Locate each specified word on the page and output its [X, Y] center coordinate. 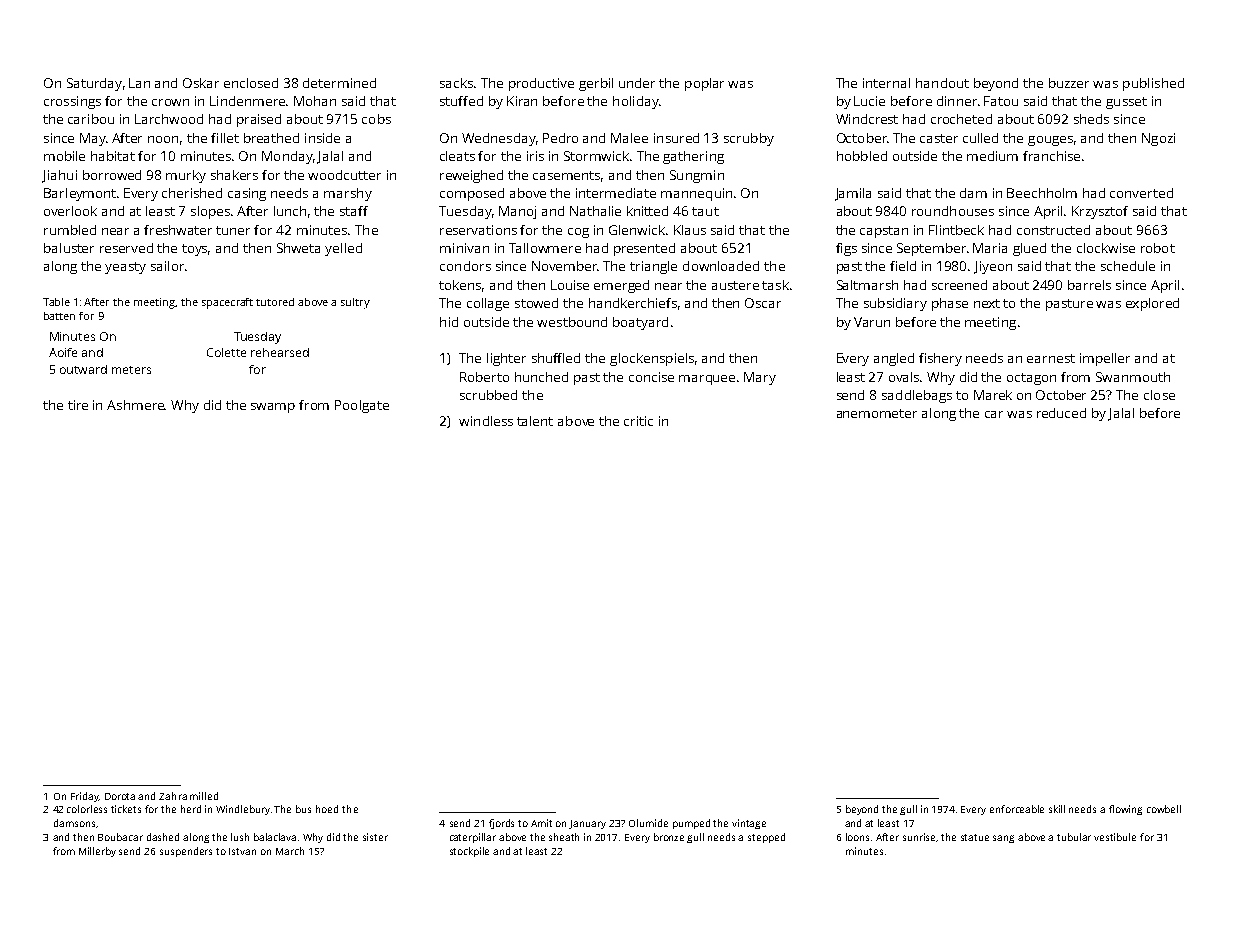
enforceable [1017, 809]
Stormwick [596, 156]
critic [638, 421]
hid [449, 322]
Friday [85, 797]
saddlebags [917, 396]
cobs [376, 119]
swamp [273, 408]
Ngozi [1158, 139]
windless [486, 421]
